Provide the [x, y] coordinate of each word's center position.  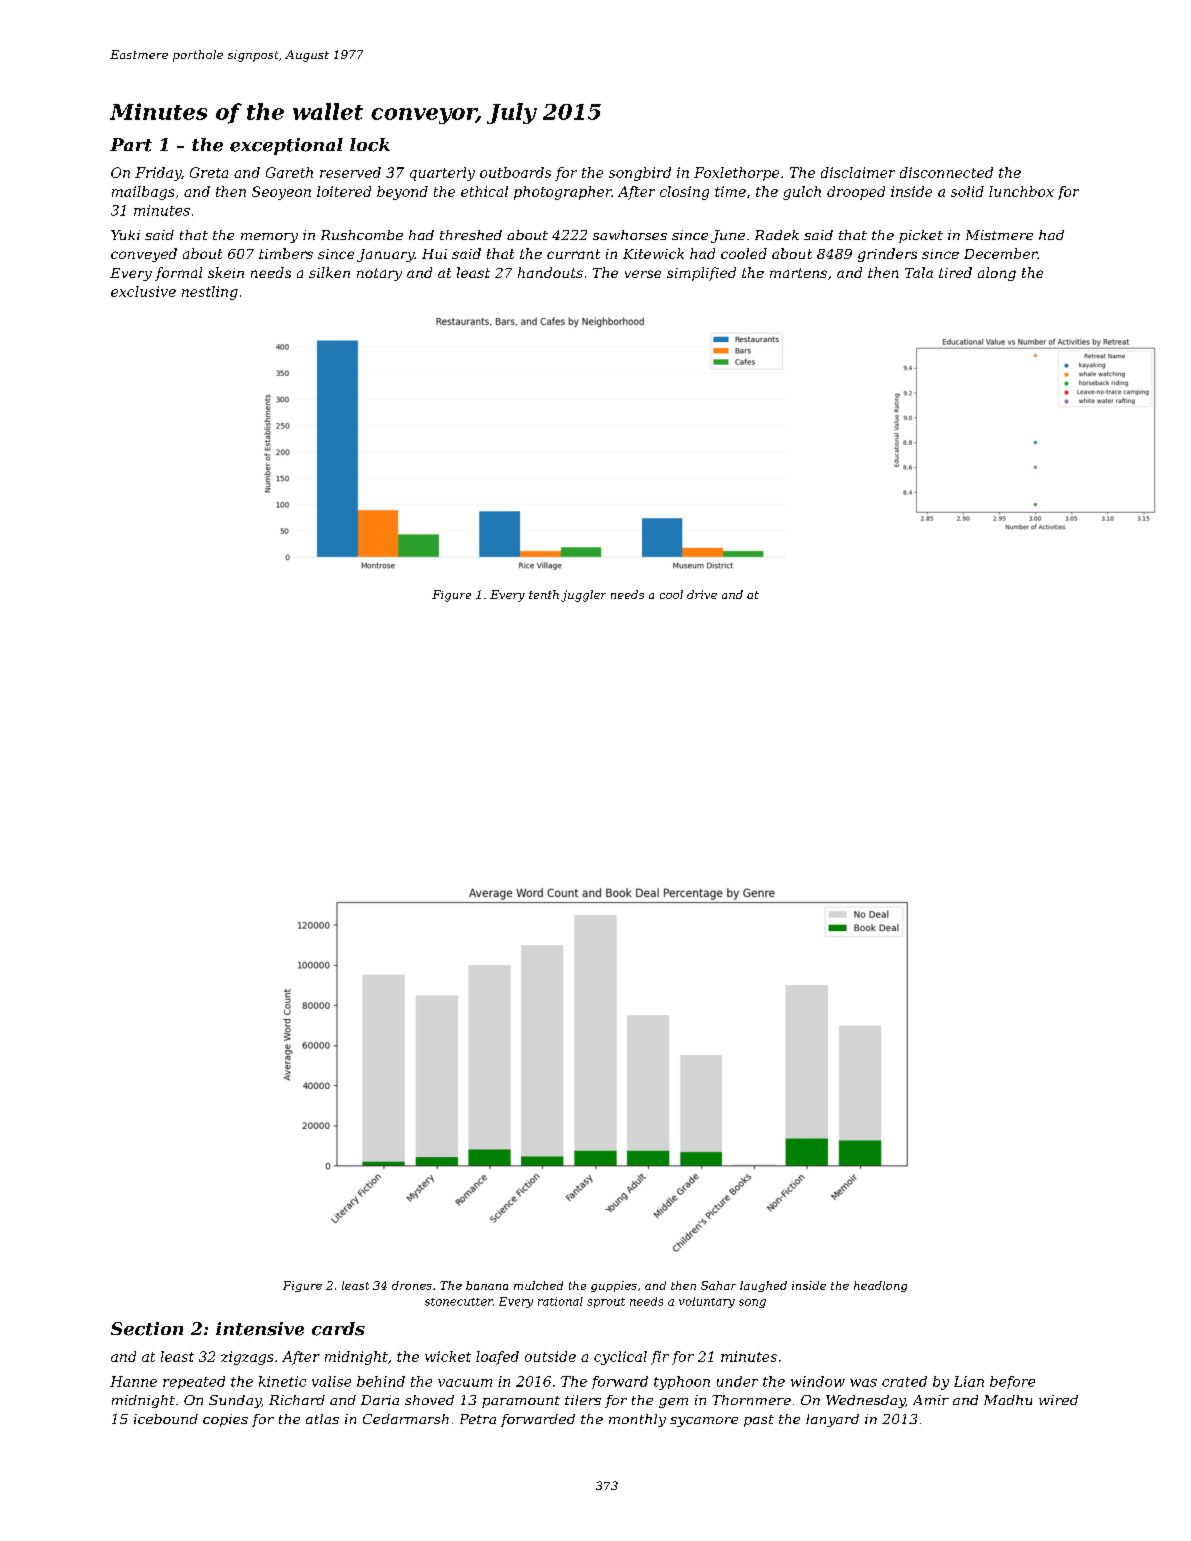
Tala [919, 272]
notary [379, 274]
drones [412, 1285]
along [997, 274]
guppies [614, 1286]
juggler [583, 596]
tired [955, 272]
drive [702, 594]
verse [643, 274]
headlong [880, 1286]
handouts [550, 272]
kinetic [282, 1381]
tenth [544, 594]
